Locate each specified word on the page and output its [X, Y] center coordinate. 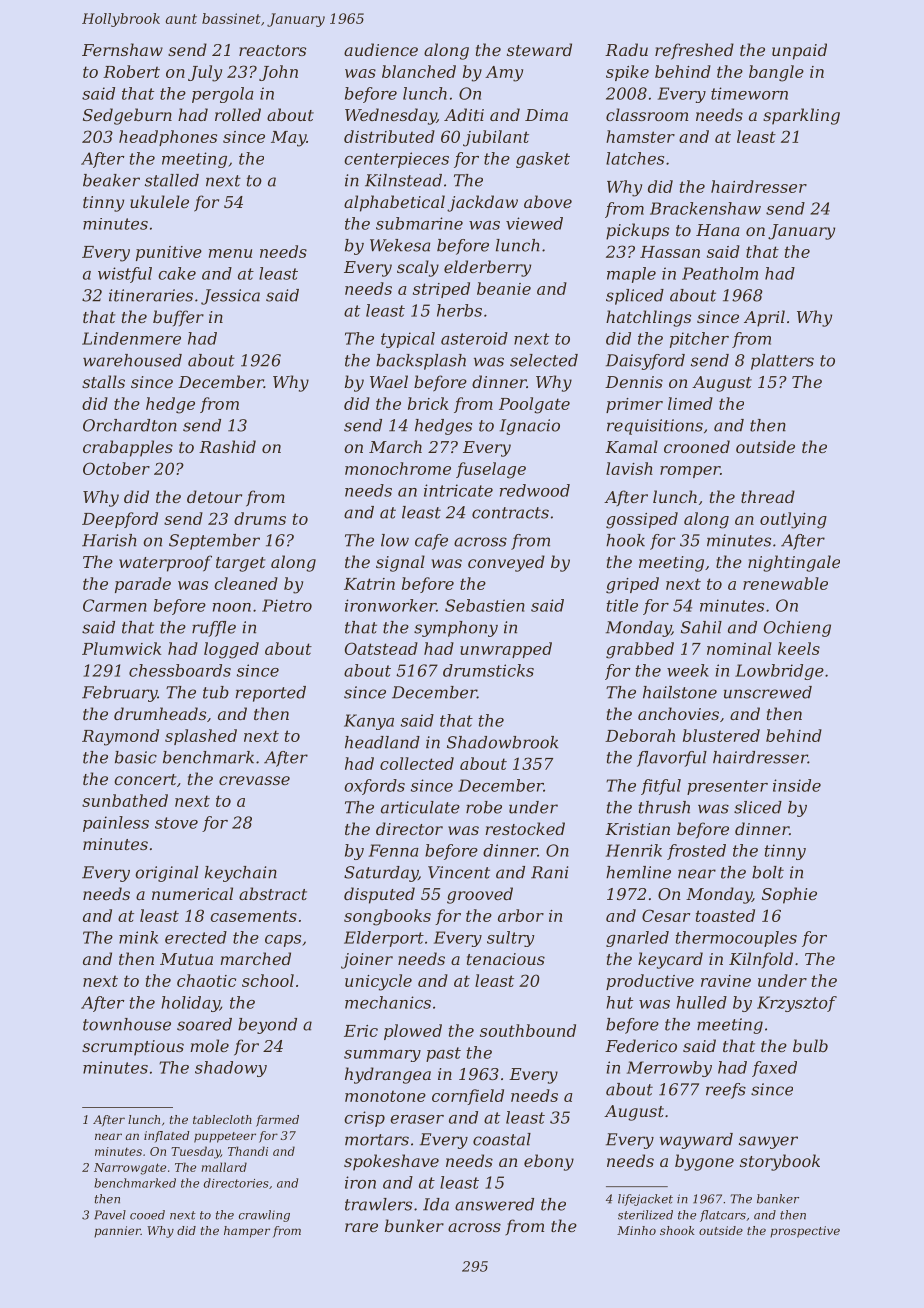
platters [782, 362]
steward [539, 49]
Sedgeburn [127, 116]
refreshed [694, 51]
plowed [413, 1032]
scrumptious [133, 1048]
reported [271, 694]
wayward [696, 1141]
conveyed [506, 563]
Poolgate [534, 405]
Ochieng [797, 629]
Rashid [227, 446]
